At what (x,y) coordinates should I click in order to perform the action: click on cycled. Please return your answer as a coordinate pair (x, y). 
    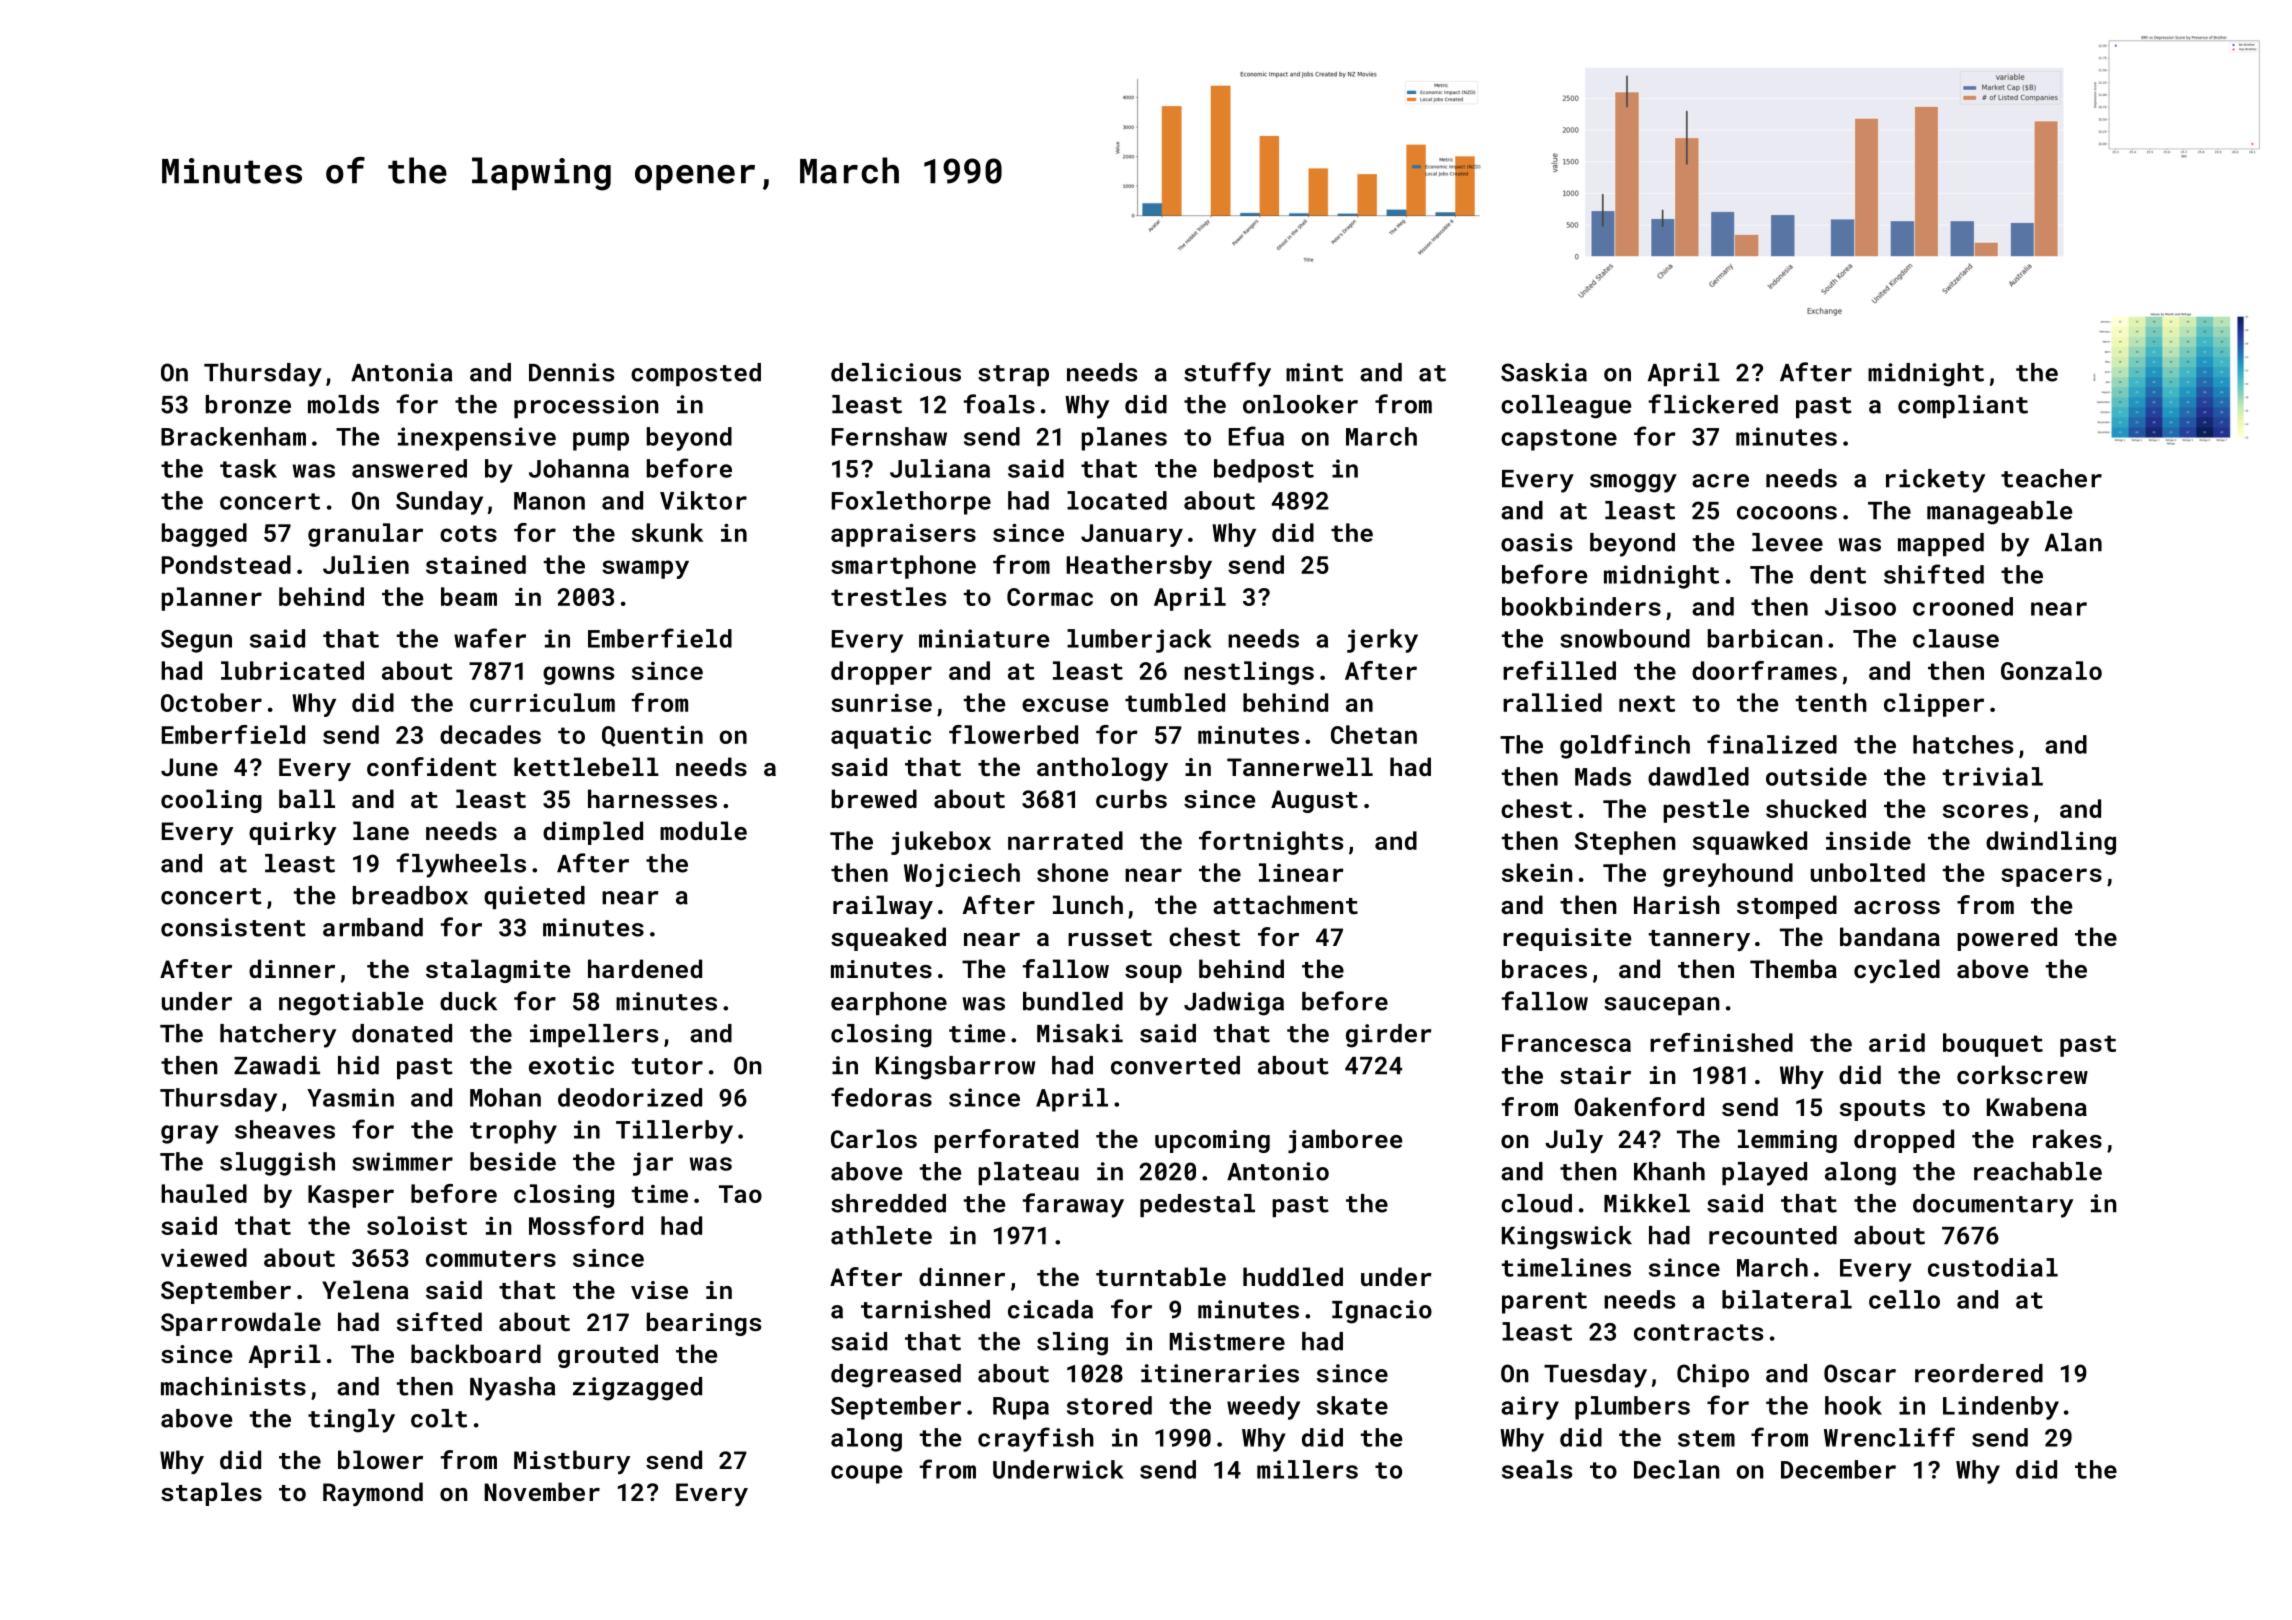
    Looking at the image, I should click on (1897, 971).
